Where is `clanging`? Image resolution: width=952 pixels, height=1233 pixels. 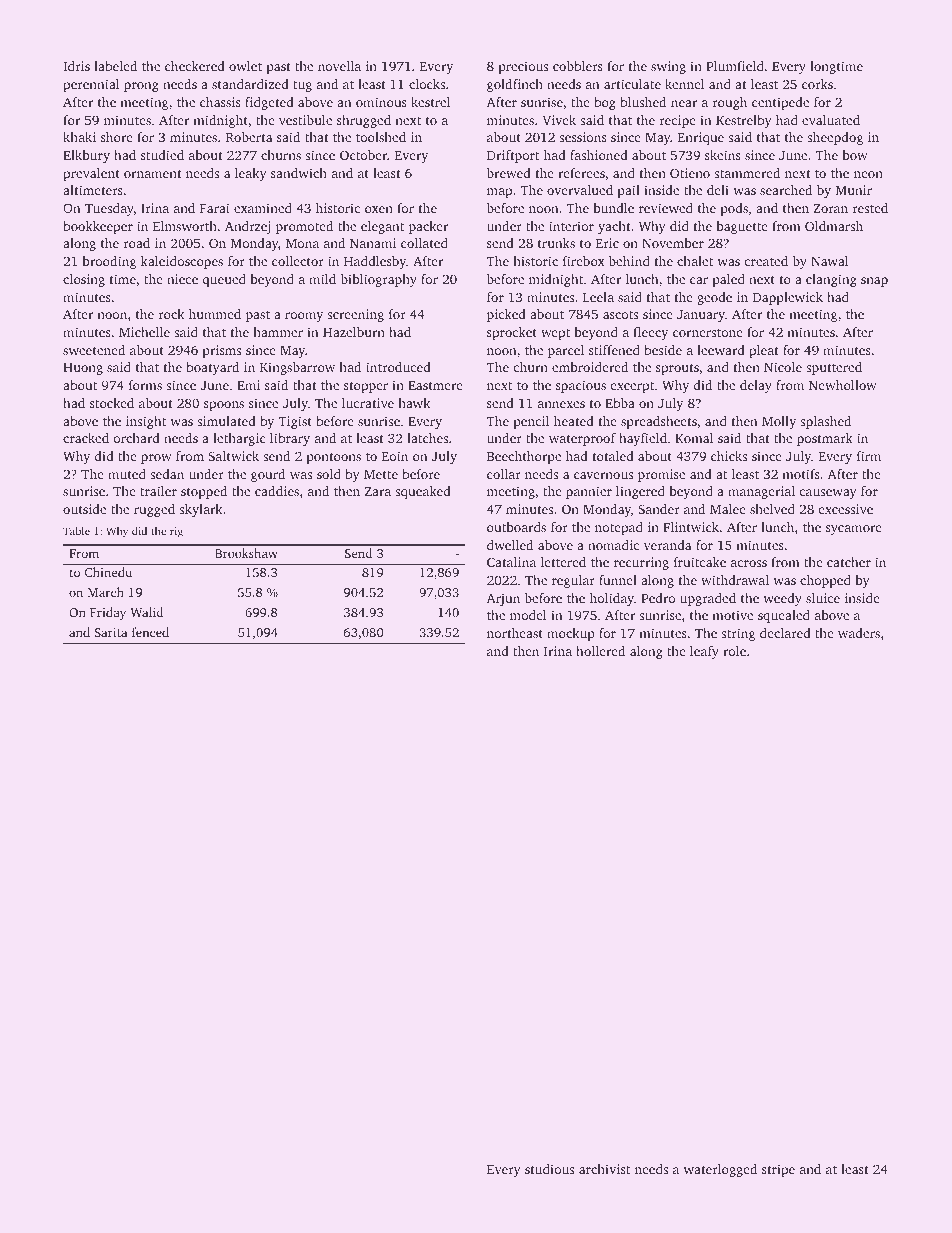 clanging is located at coordinates (831, 280).
